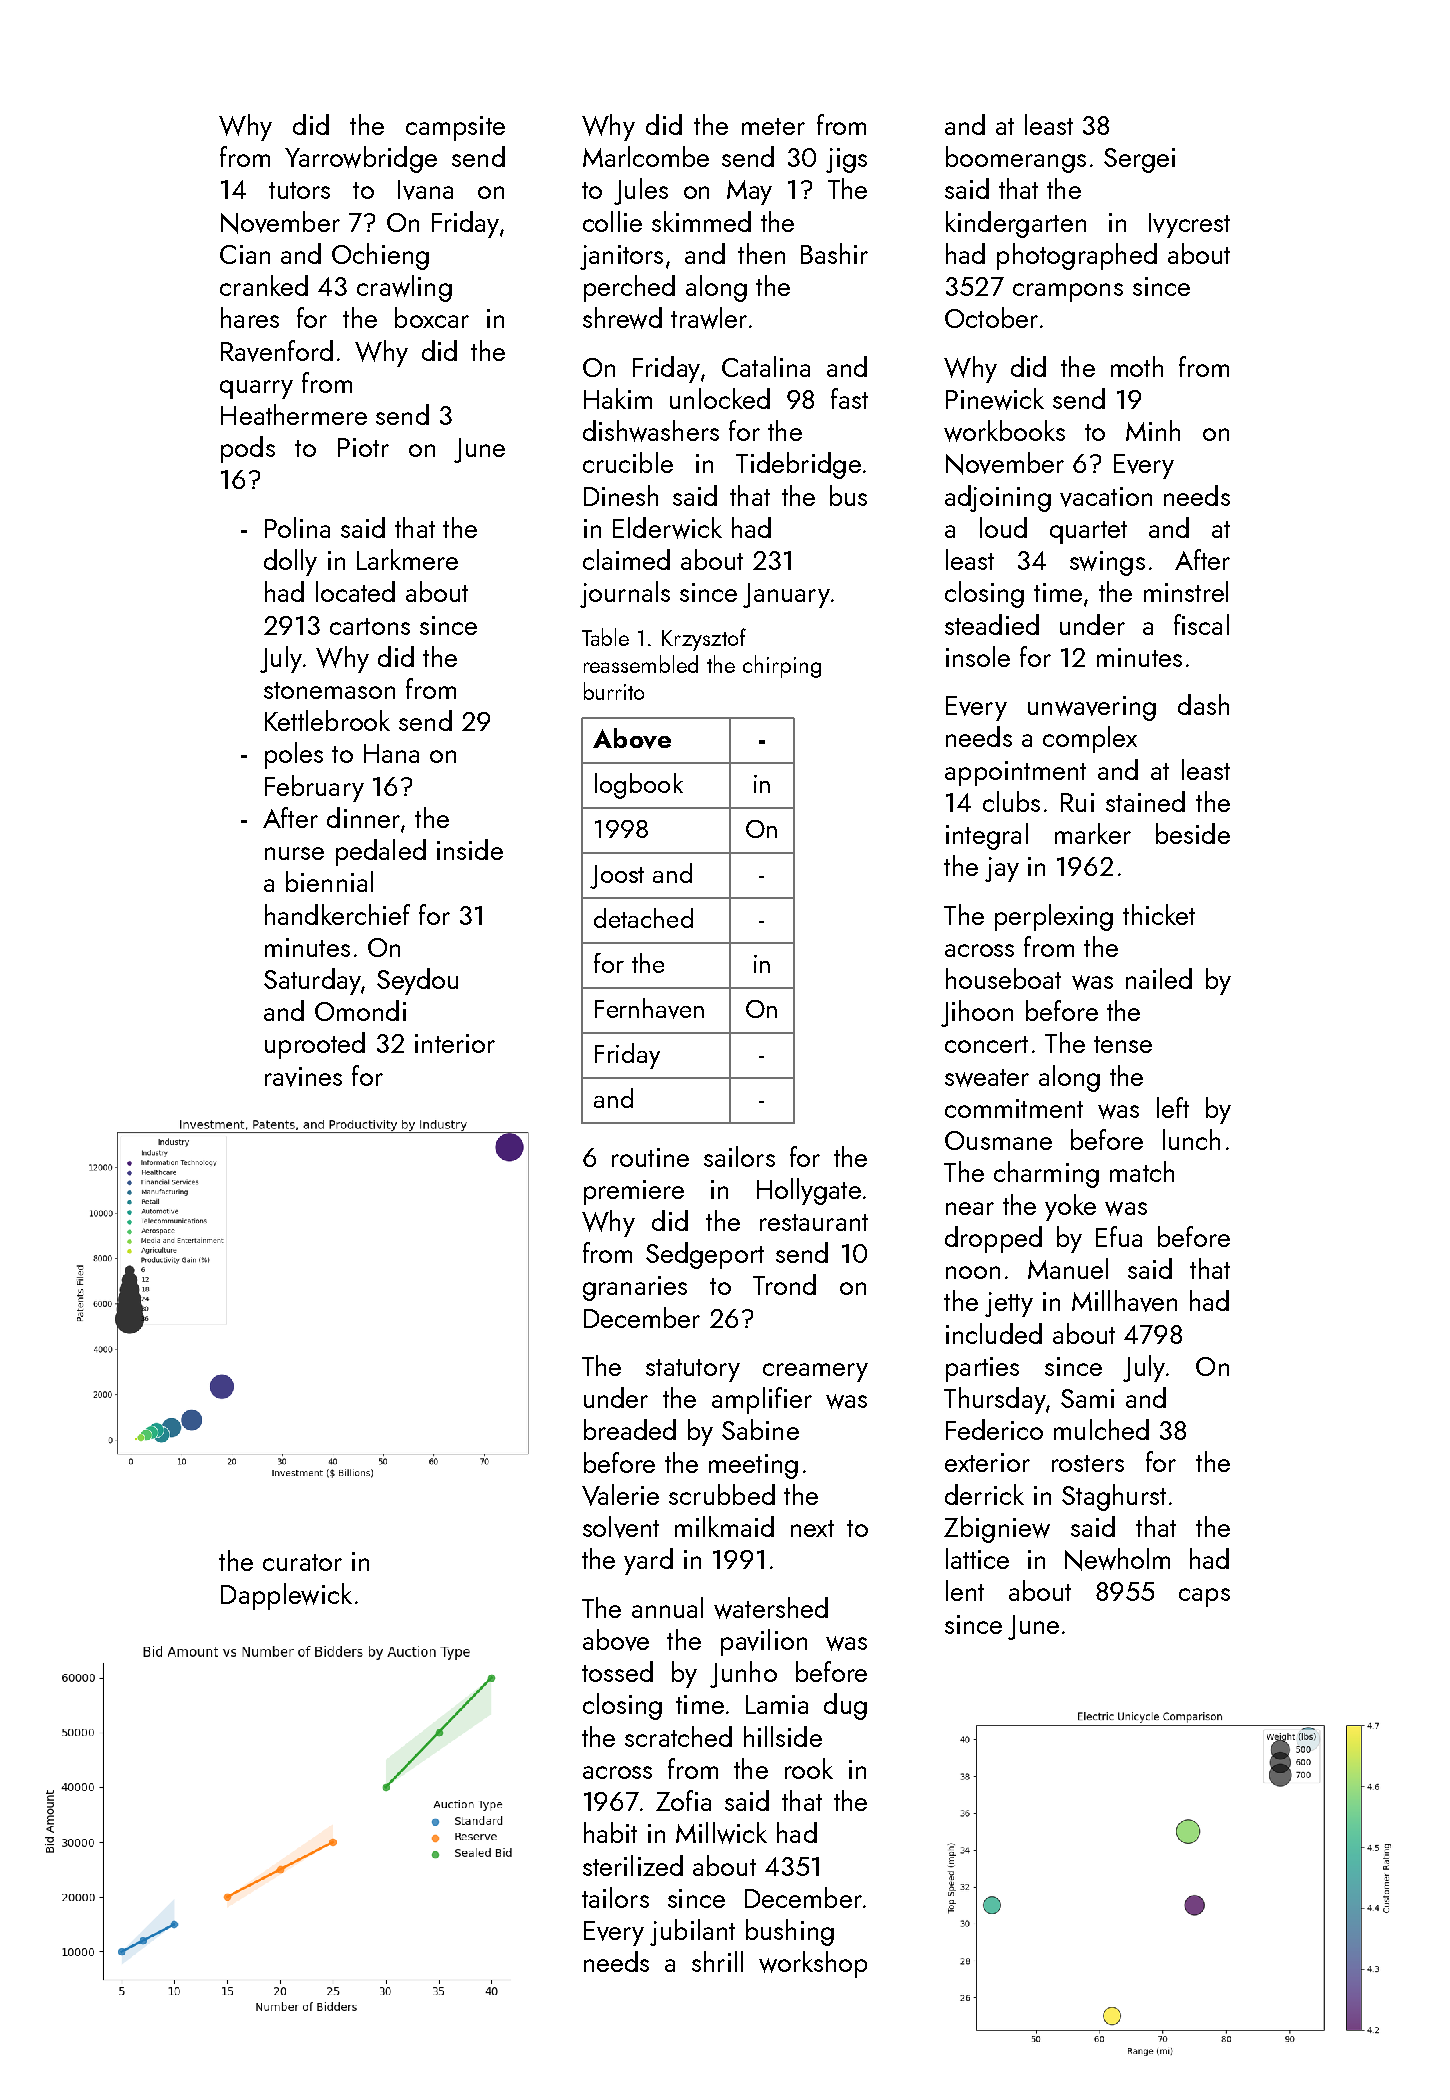 Image resolution: width=1450 pixels, height=2100 pixels. Describe the element at coordinates (809, 1191) in the screenshot. I see `Hollygate` at that location.
